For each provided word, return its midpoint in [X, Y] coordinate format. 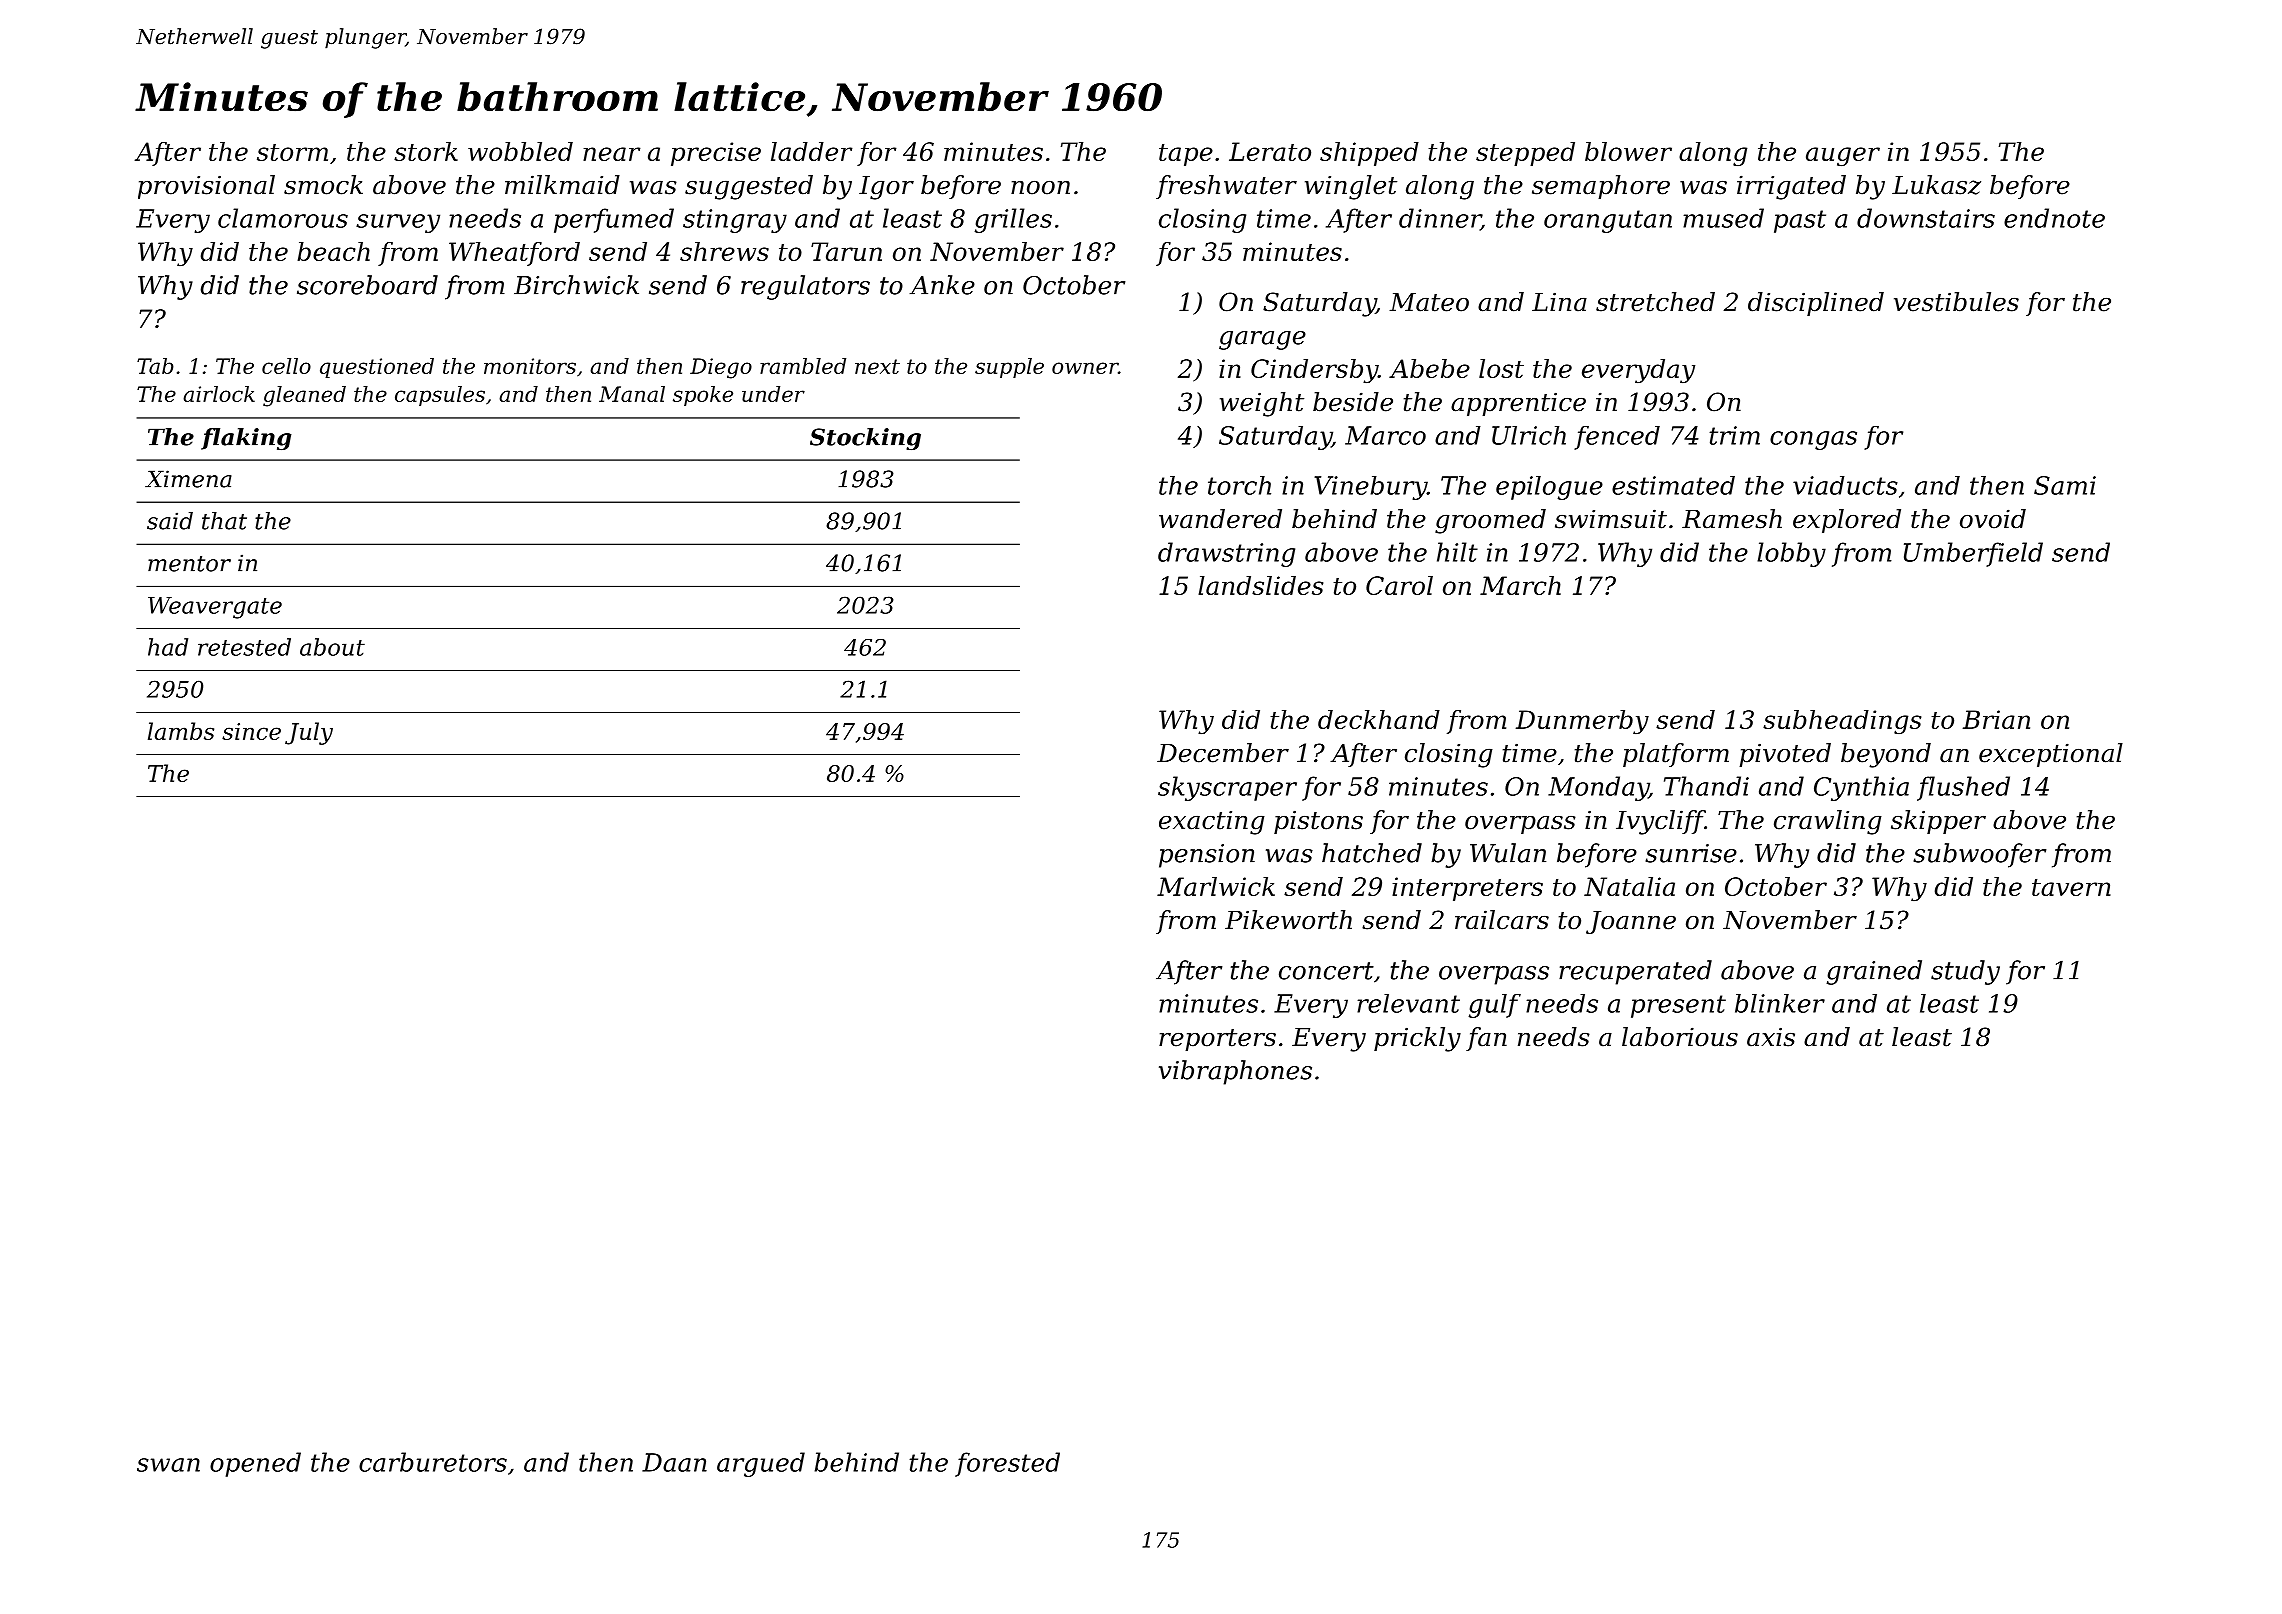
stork [426, 151]
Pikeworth [1288, 920]
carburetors [433, 1462]
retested [244, 647]
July [309, 733]
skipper [1938, 822]
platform [1676, 755]
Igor [886, 188]
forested [1007, 1464]
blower [1628, 151]
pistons [1318, 822]
